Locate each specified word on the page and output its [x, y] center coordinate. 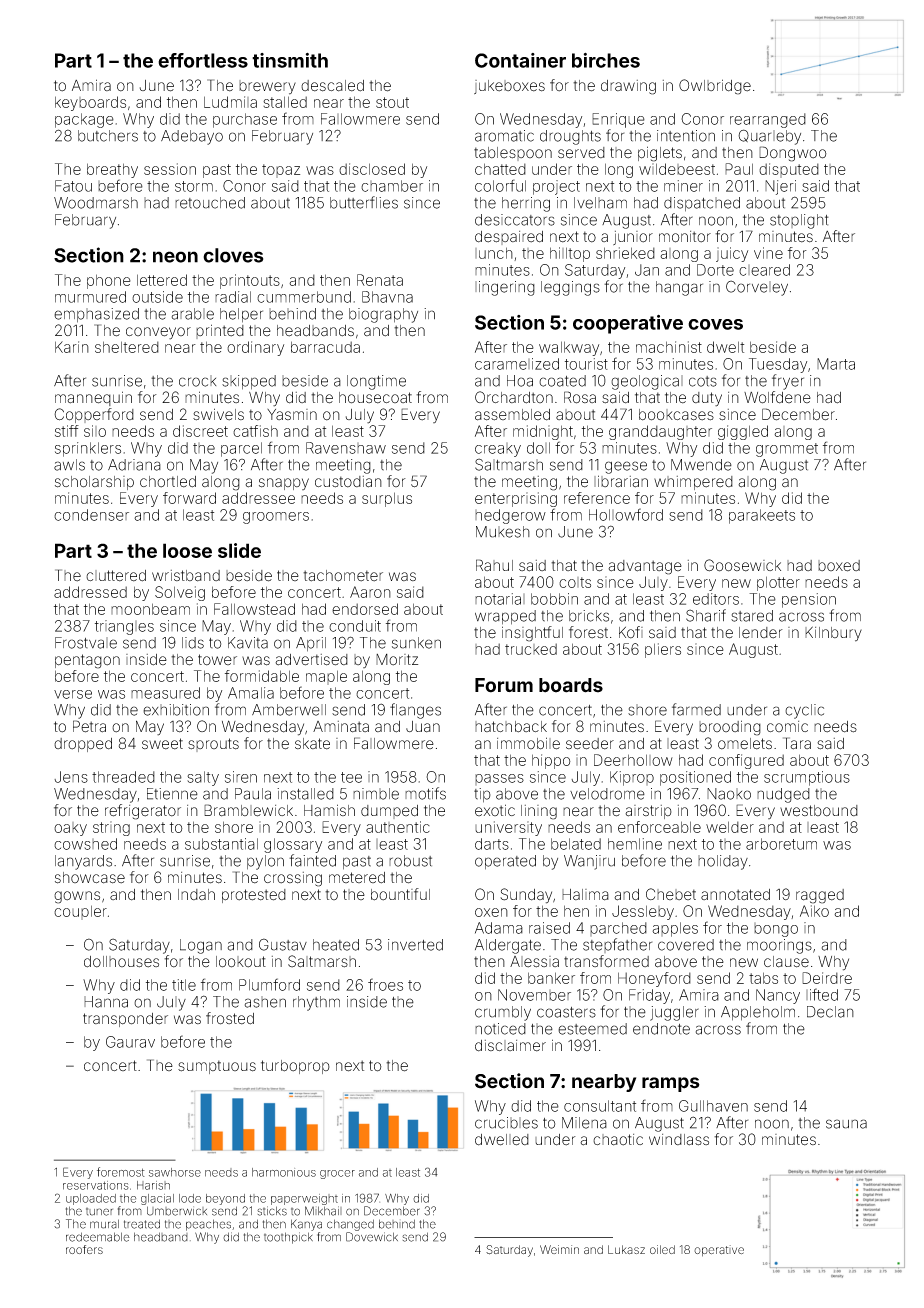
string [111, 828]
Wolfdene [777, 397]
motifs [425, 793]
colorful [500, 185]
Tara [797, 743]
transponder [125, 1020]
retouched [210, 203]
